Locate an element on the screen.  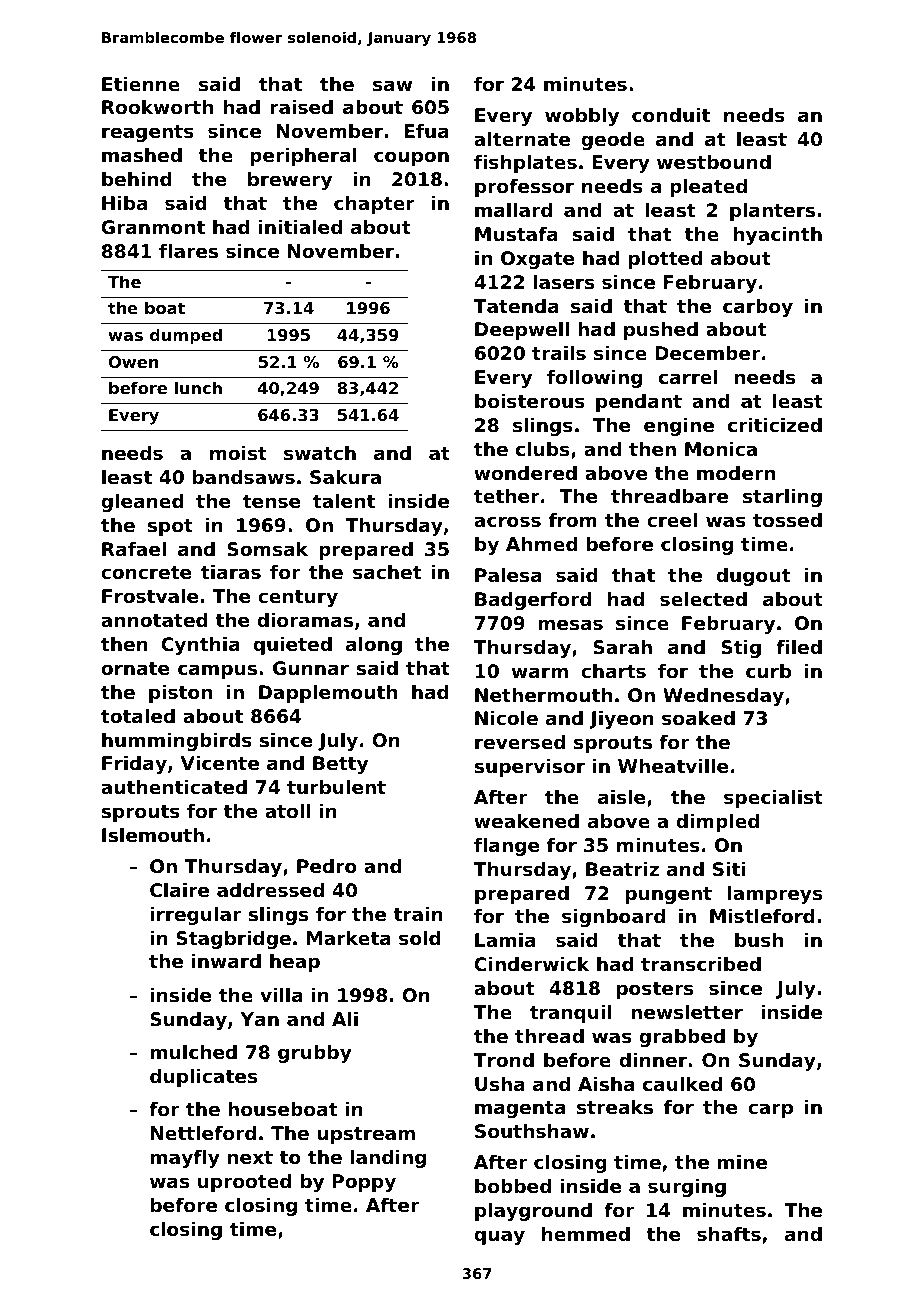
Friday is located at coordinates (134, 765).
